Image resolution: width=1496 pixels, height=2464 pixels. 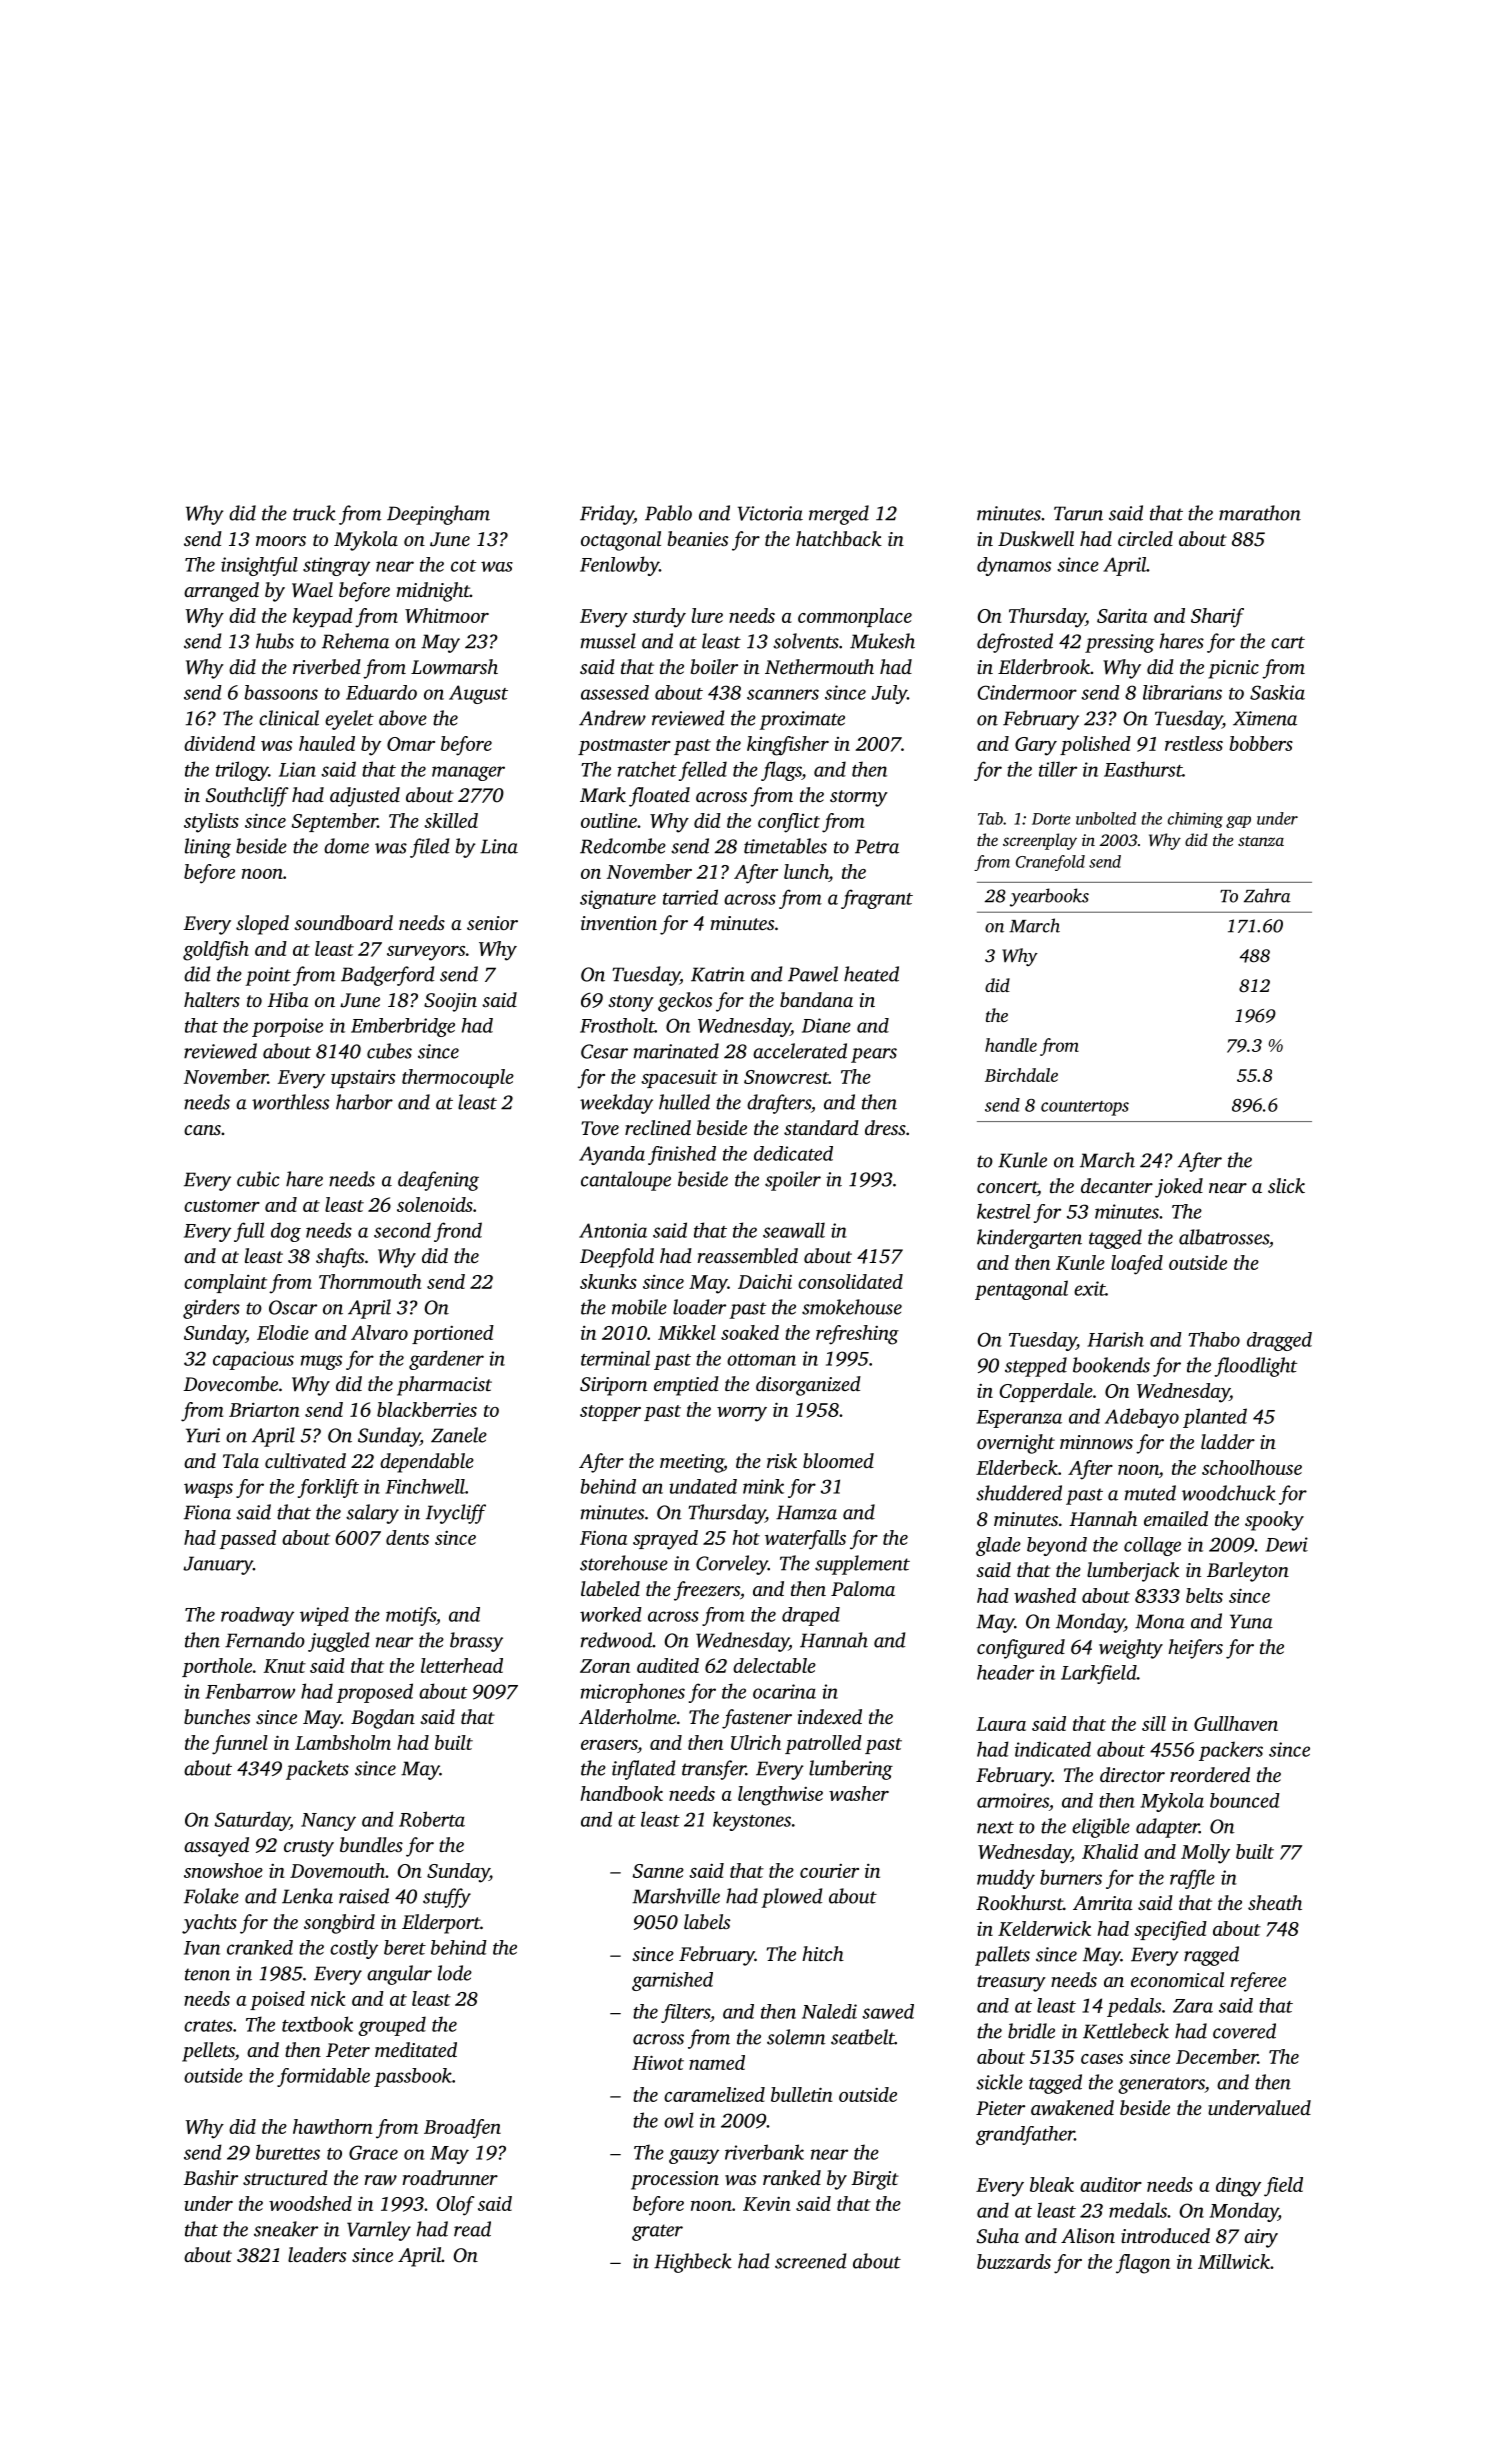 What do you see at coordinates (603, 794) in the image?
I see `Mark` at bounding box center [603, 794].
